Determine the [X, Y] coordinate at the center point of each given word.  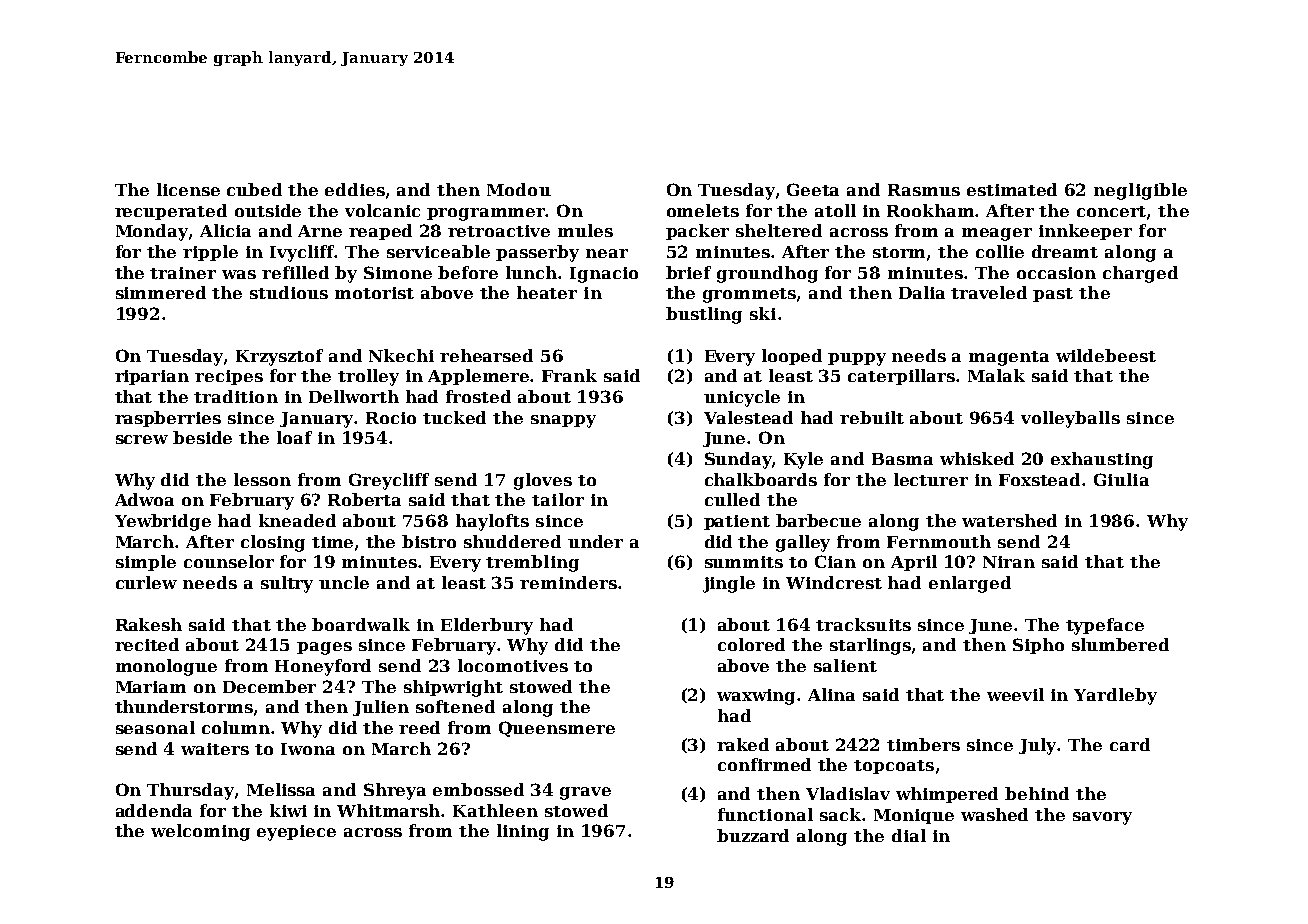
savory [1102, 818]
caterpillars [901, 377]
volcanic [382, 210]
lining [523, 832]
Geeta [813, 189]
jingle [729, 584]
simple [146, 563]
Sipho [1038, 646]
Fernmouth [939, 541]
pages [324, 648]
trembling [532, 563]
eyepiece [296, 833]
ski [763, 313]
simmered [161, 292]
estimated [1012, 189]
